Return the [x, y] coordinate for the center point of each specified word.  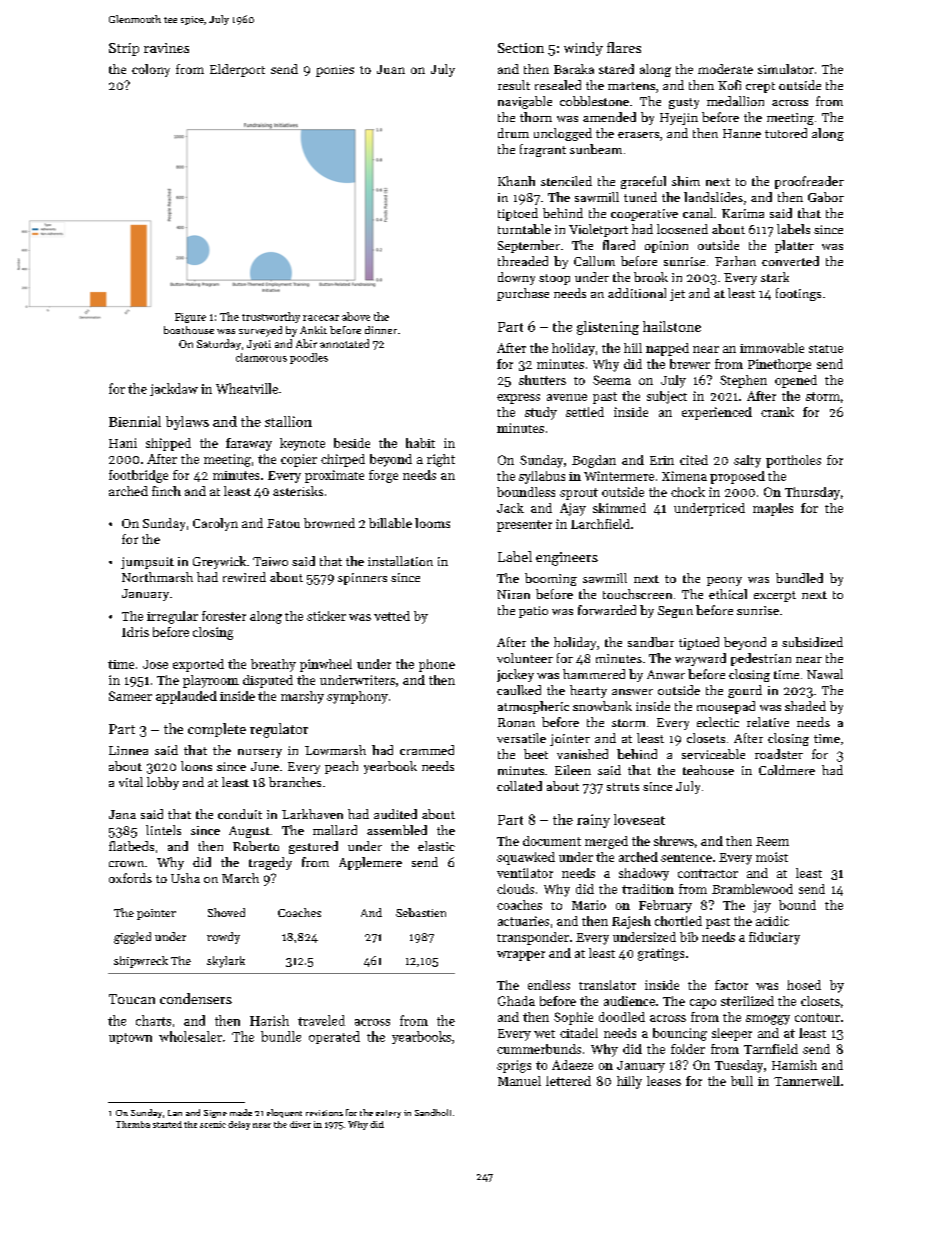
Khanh [516, 181]
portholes [793, 461]
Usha [185, 878]
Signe [215, 1114]
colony [151, 70]
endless [549, 985]
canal [698, 213]
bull [742, 1081]
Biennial [135, 421]
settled [585, 412]
